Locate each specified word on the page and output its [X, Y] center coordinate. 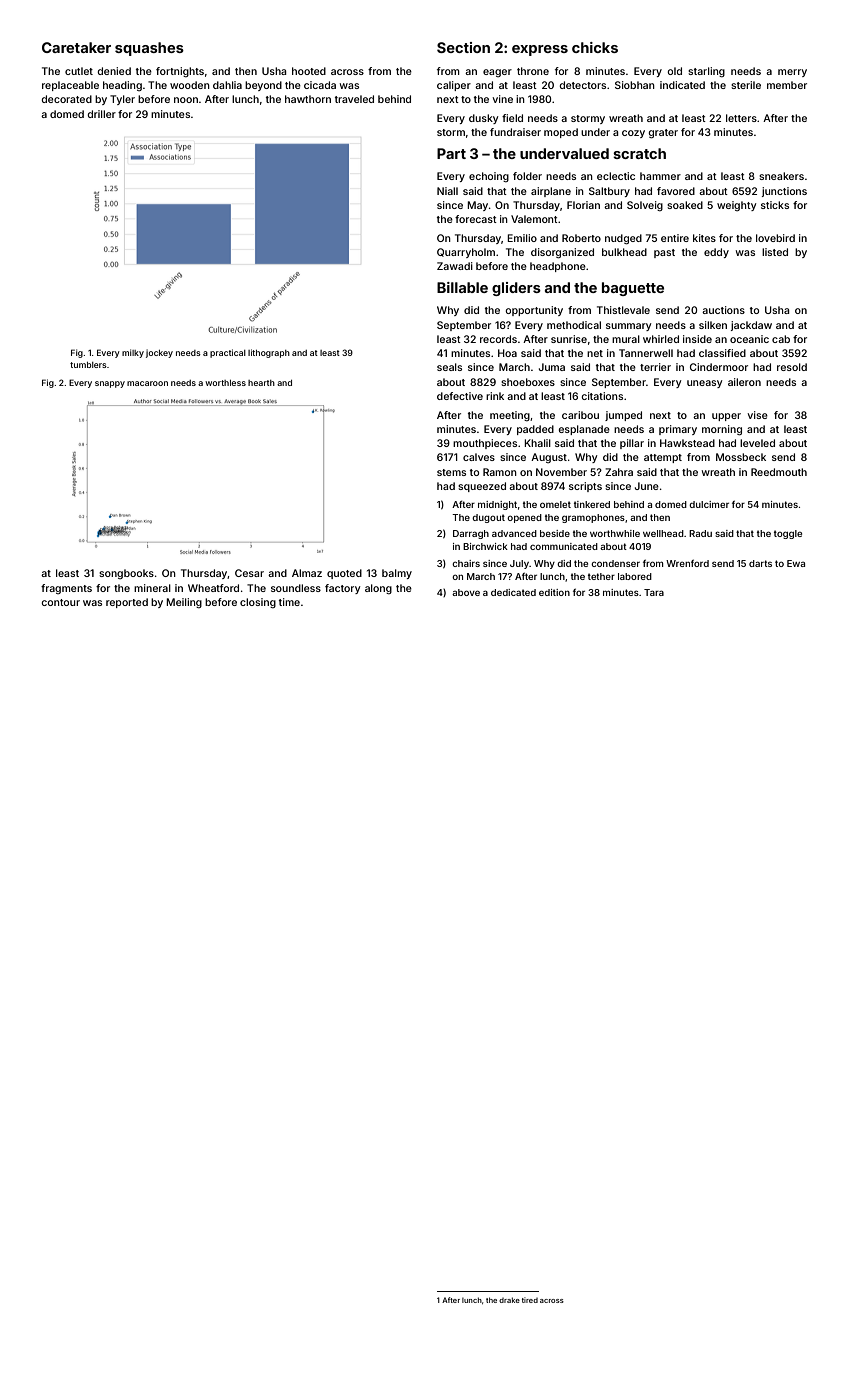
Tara [654, 592]
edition [554, 592]
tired [530, 1300]
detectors [582, 85]
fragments [66, 589]
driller [101, 114]
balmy [397, 574]
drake [509, 1300]
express [540, 50]
